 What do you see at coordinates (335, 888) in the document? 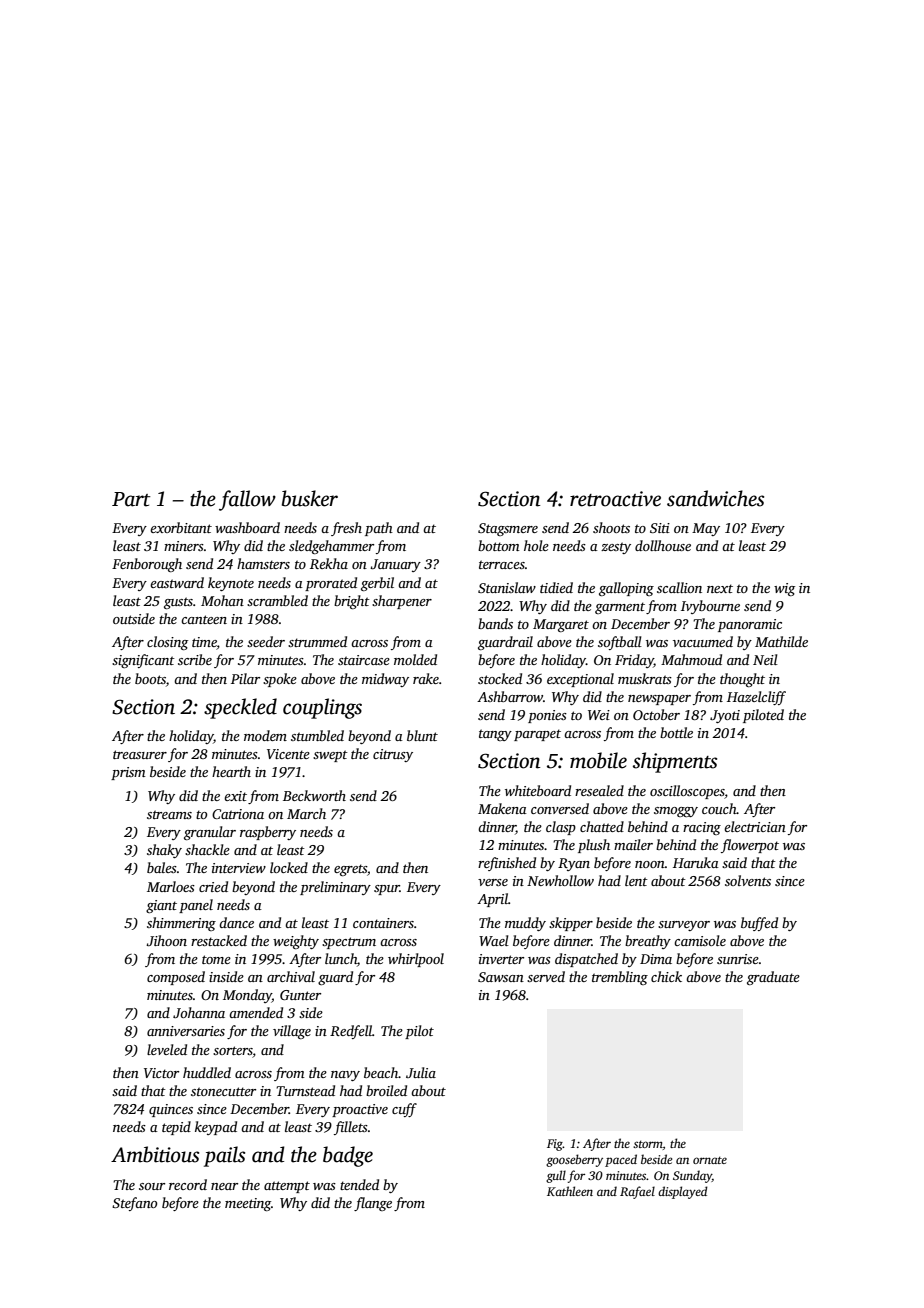
I see `preliminary` at bounding box center [335, 888].
